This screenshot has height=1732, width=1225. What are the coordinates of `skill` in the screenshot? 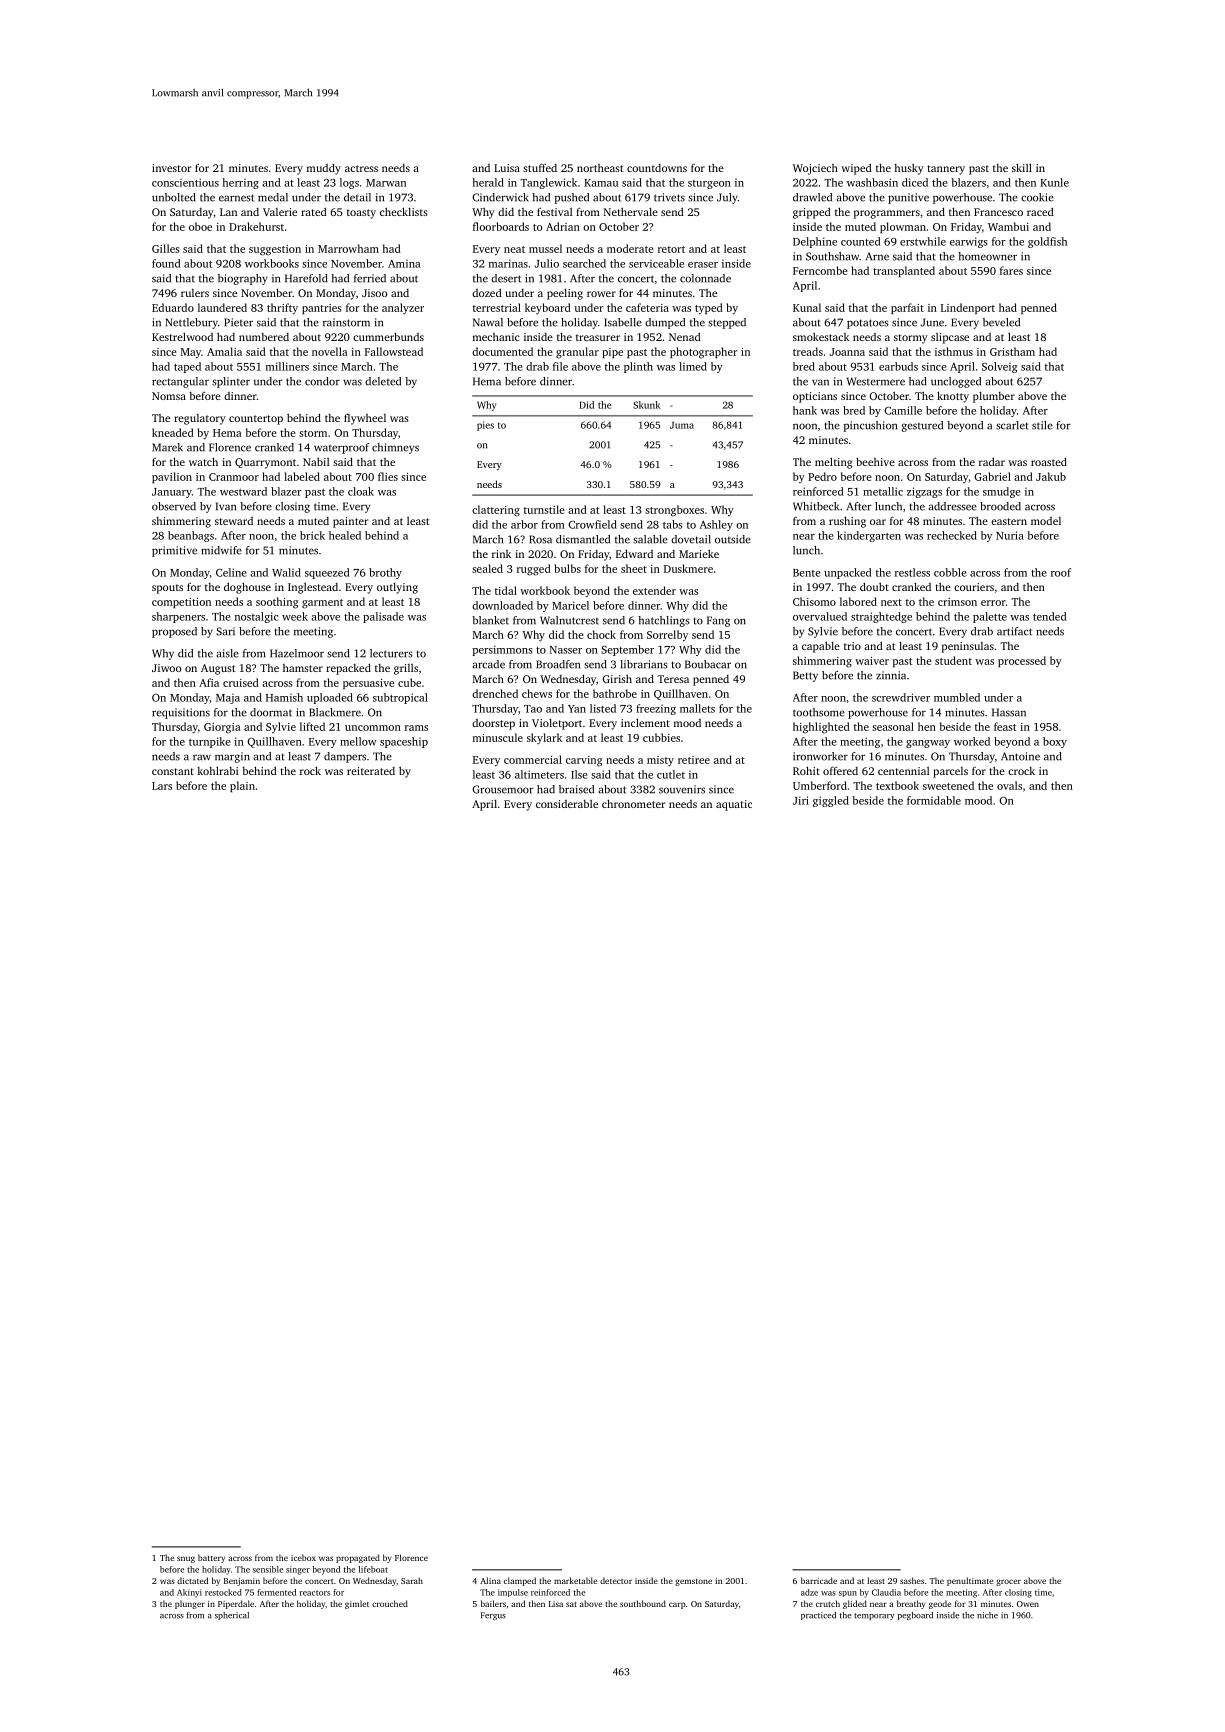 It's located at (1022, 167).
